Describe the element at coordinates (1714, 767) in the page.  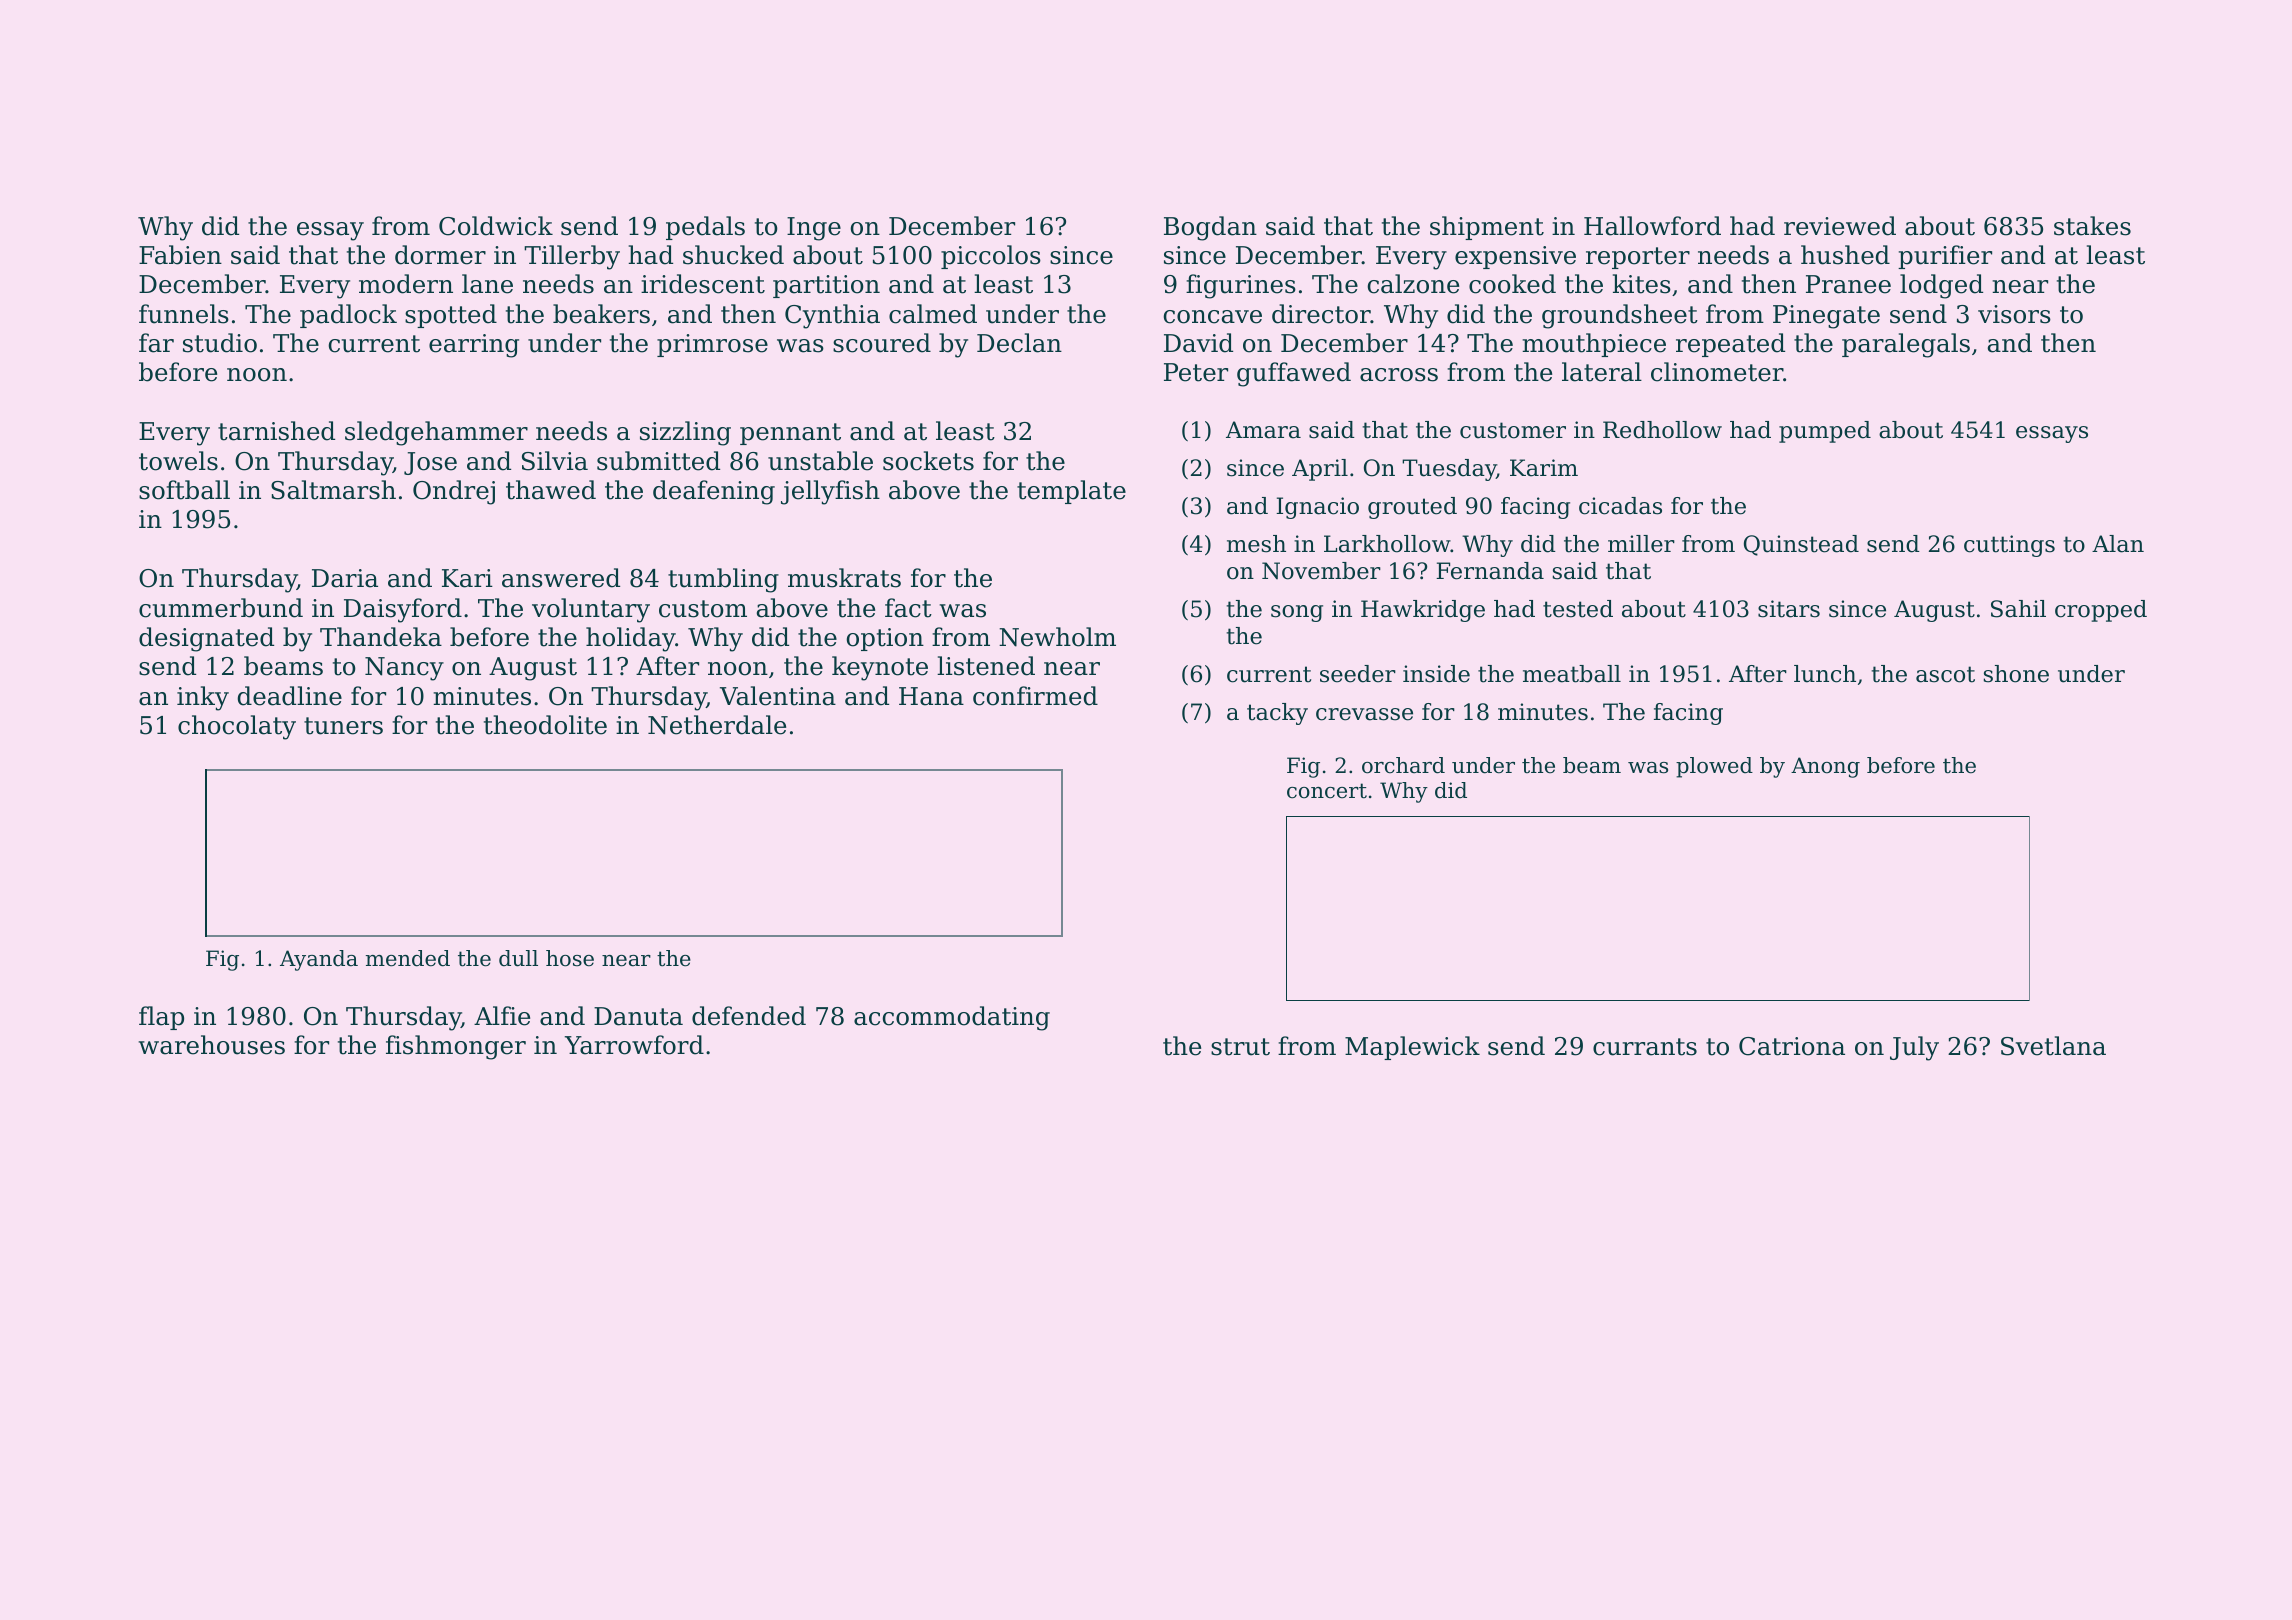
I see `plowed` at that location.
